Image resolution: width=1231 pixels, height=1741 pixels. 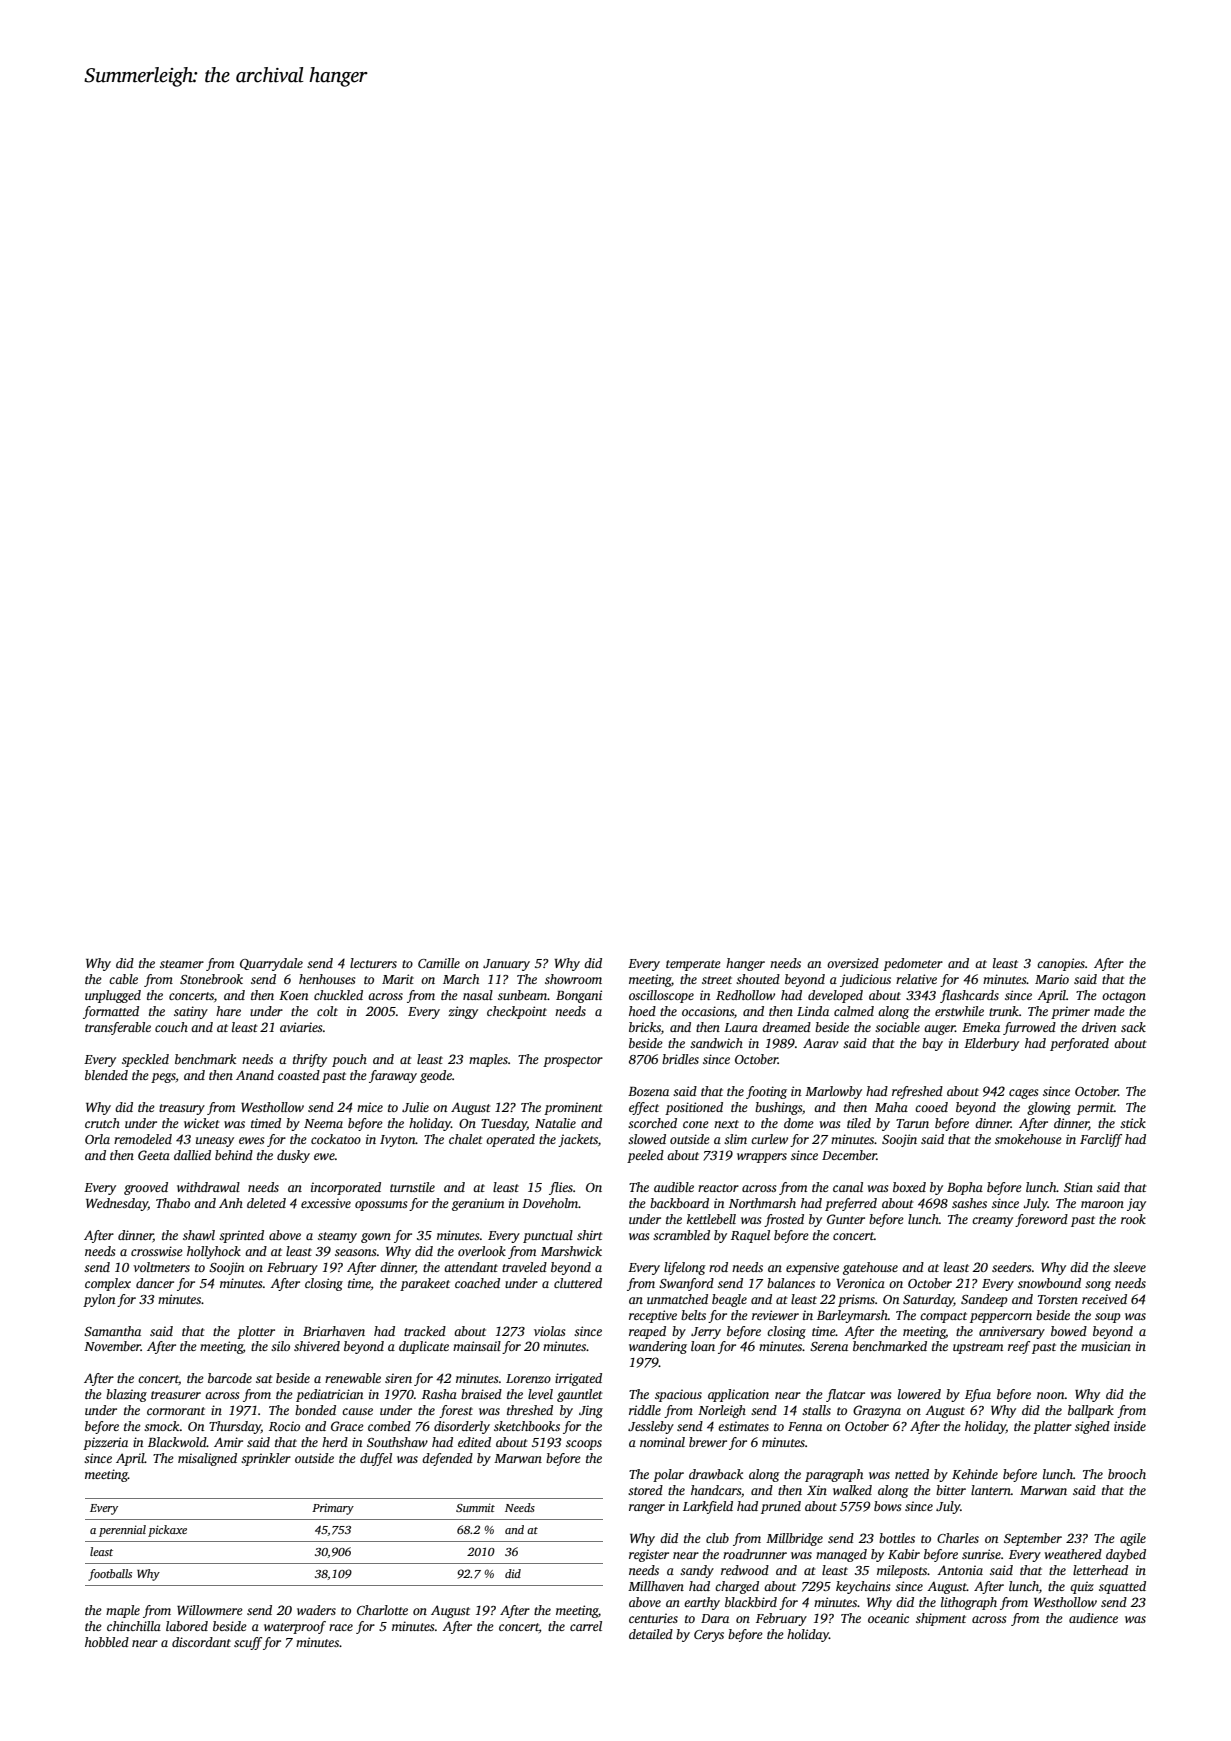 What do you see at coordinates (1093, 1618) in the screenshot?
I see `audience` at bounding box center [1093, 1618].
